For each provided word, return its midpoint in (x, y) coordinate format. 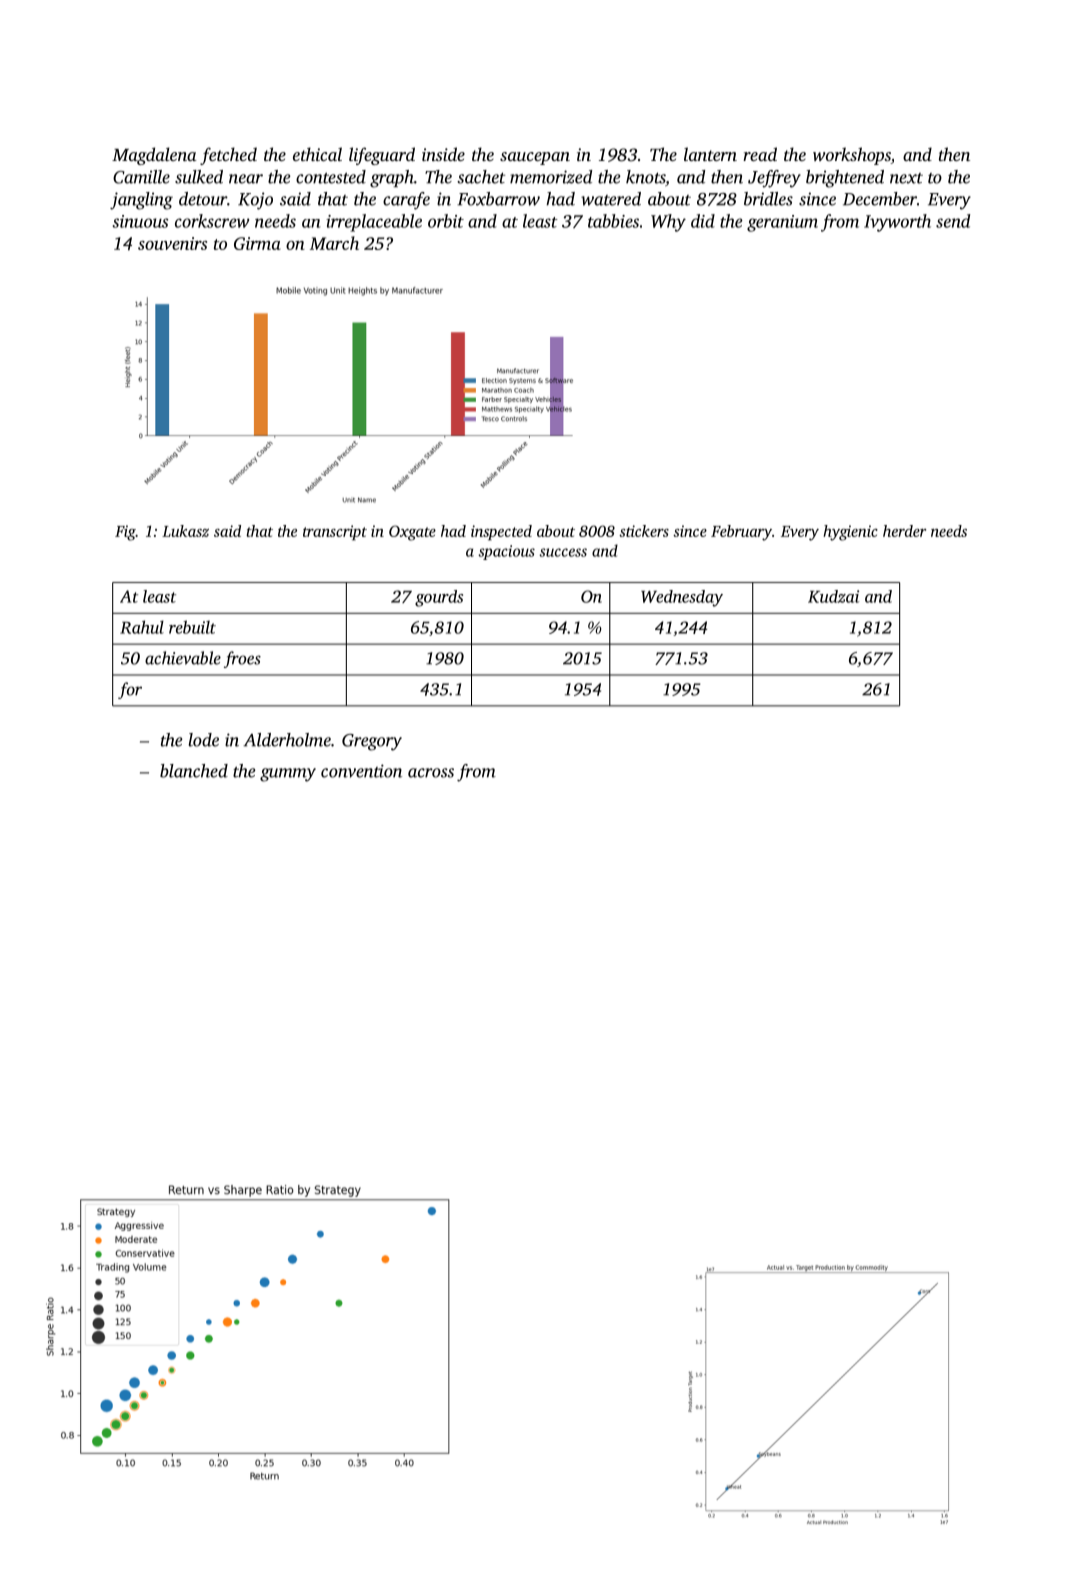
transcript (335, 533)
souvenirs (172, 243)
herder (904, 531)
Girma (257, 243)
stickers (644, 531)
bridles (768, 199)
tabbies (613, 221)
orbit (446, 221)
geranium (782, 223)
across (431, 773)
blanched (194, 771)
